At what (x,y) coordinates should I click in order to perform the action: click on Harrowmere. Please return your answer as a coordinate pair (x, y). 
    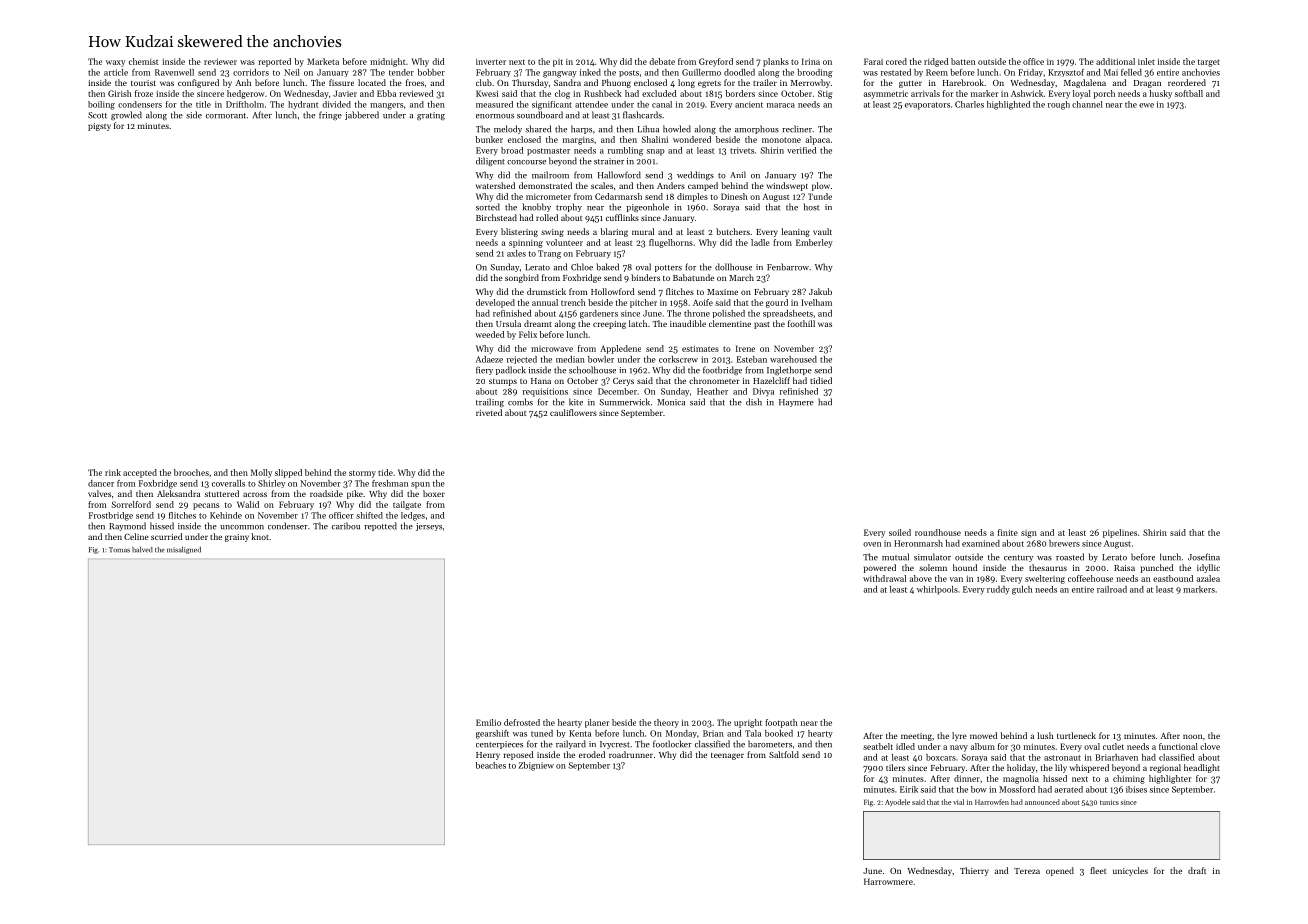
    Looking at the image, I should click on (888, 881).
